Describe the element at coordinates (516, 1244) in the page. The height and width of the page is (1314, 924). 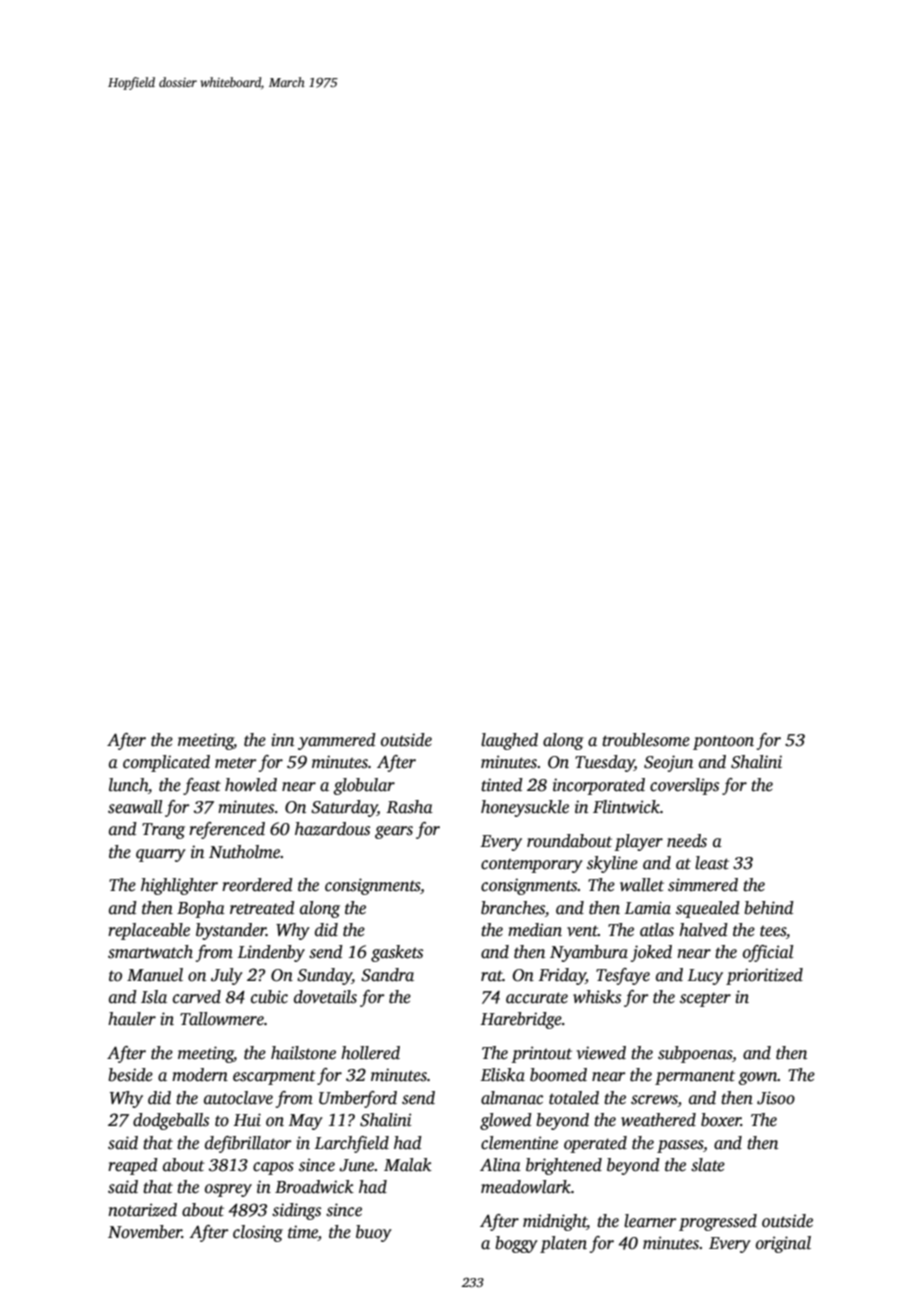
I see `boggy` at that location.
